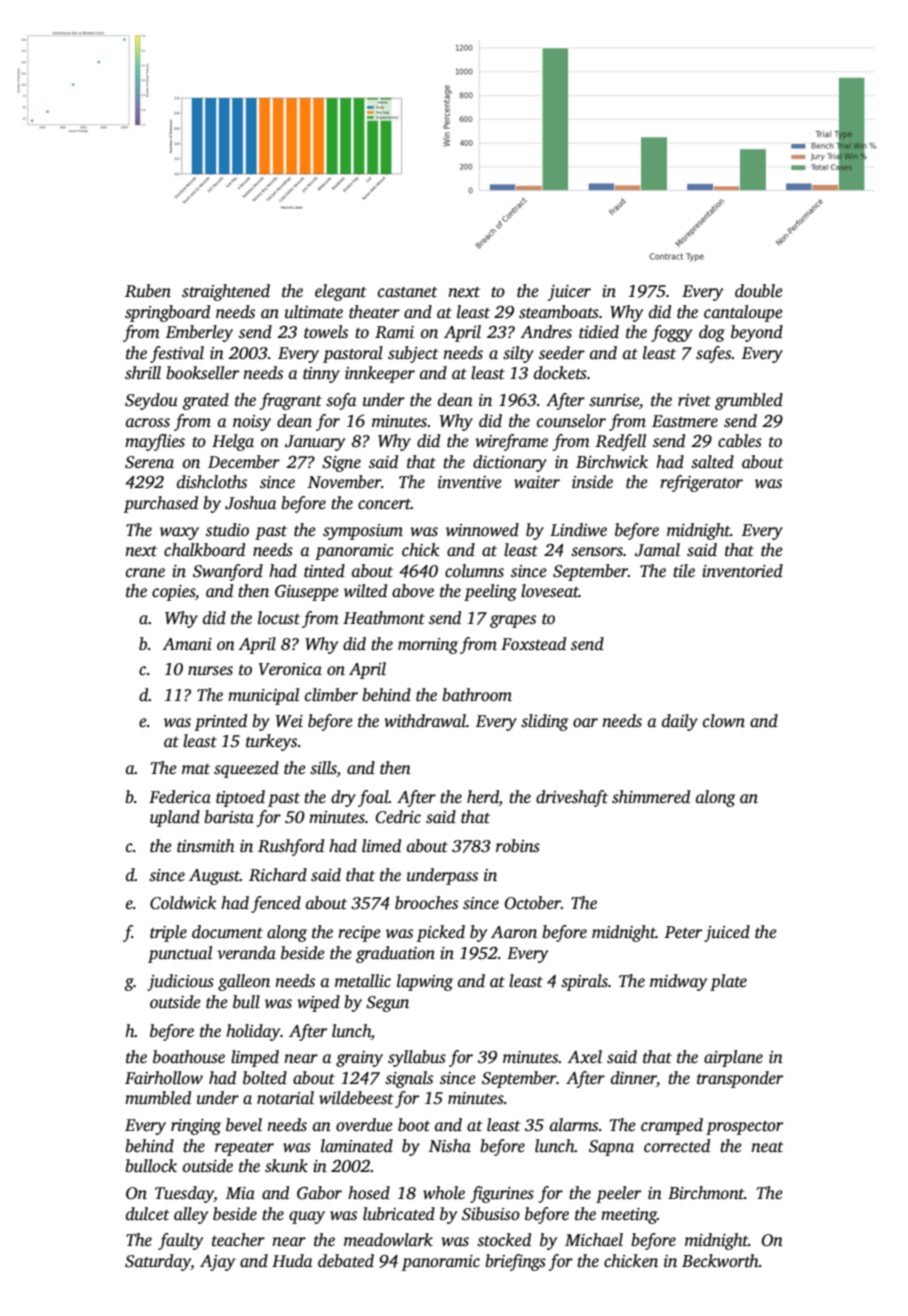  I want to click on daily, so click(680, 722).
